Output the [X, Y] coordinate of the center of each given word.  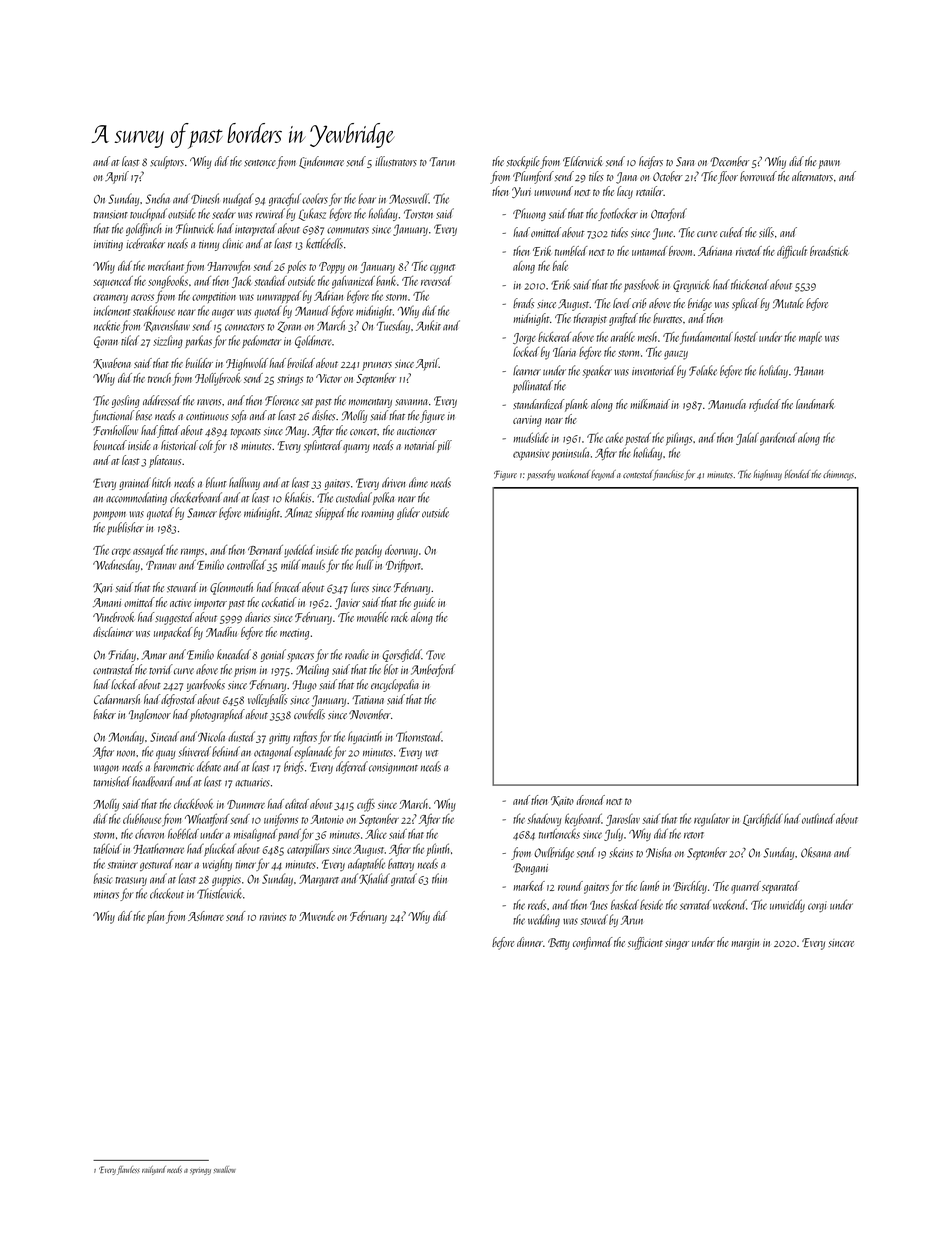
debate [209, 766]
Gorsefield [402, 655]
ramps [192, 552]
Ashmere [206, 916]
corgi [817, 906]
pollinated [533, 386]
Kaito [562, 801]
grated [404, 879]
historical [179, 445]
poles [296, 267]
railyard [154, 1170]
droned [591, 800]
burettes [667, 318]
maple [810, 338]
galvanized [353, 282]
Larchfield [763, 820]
